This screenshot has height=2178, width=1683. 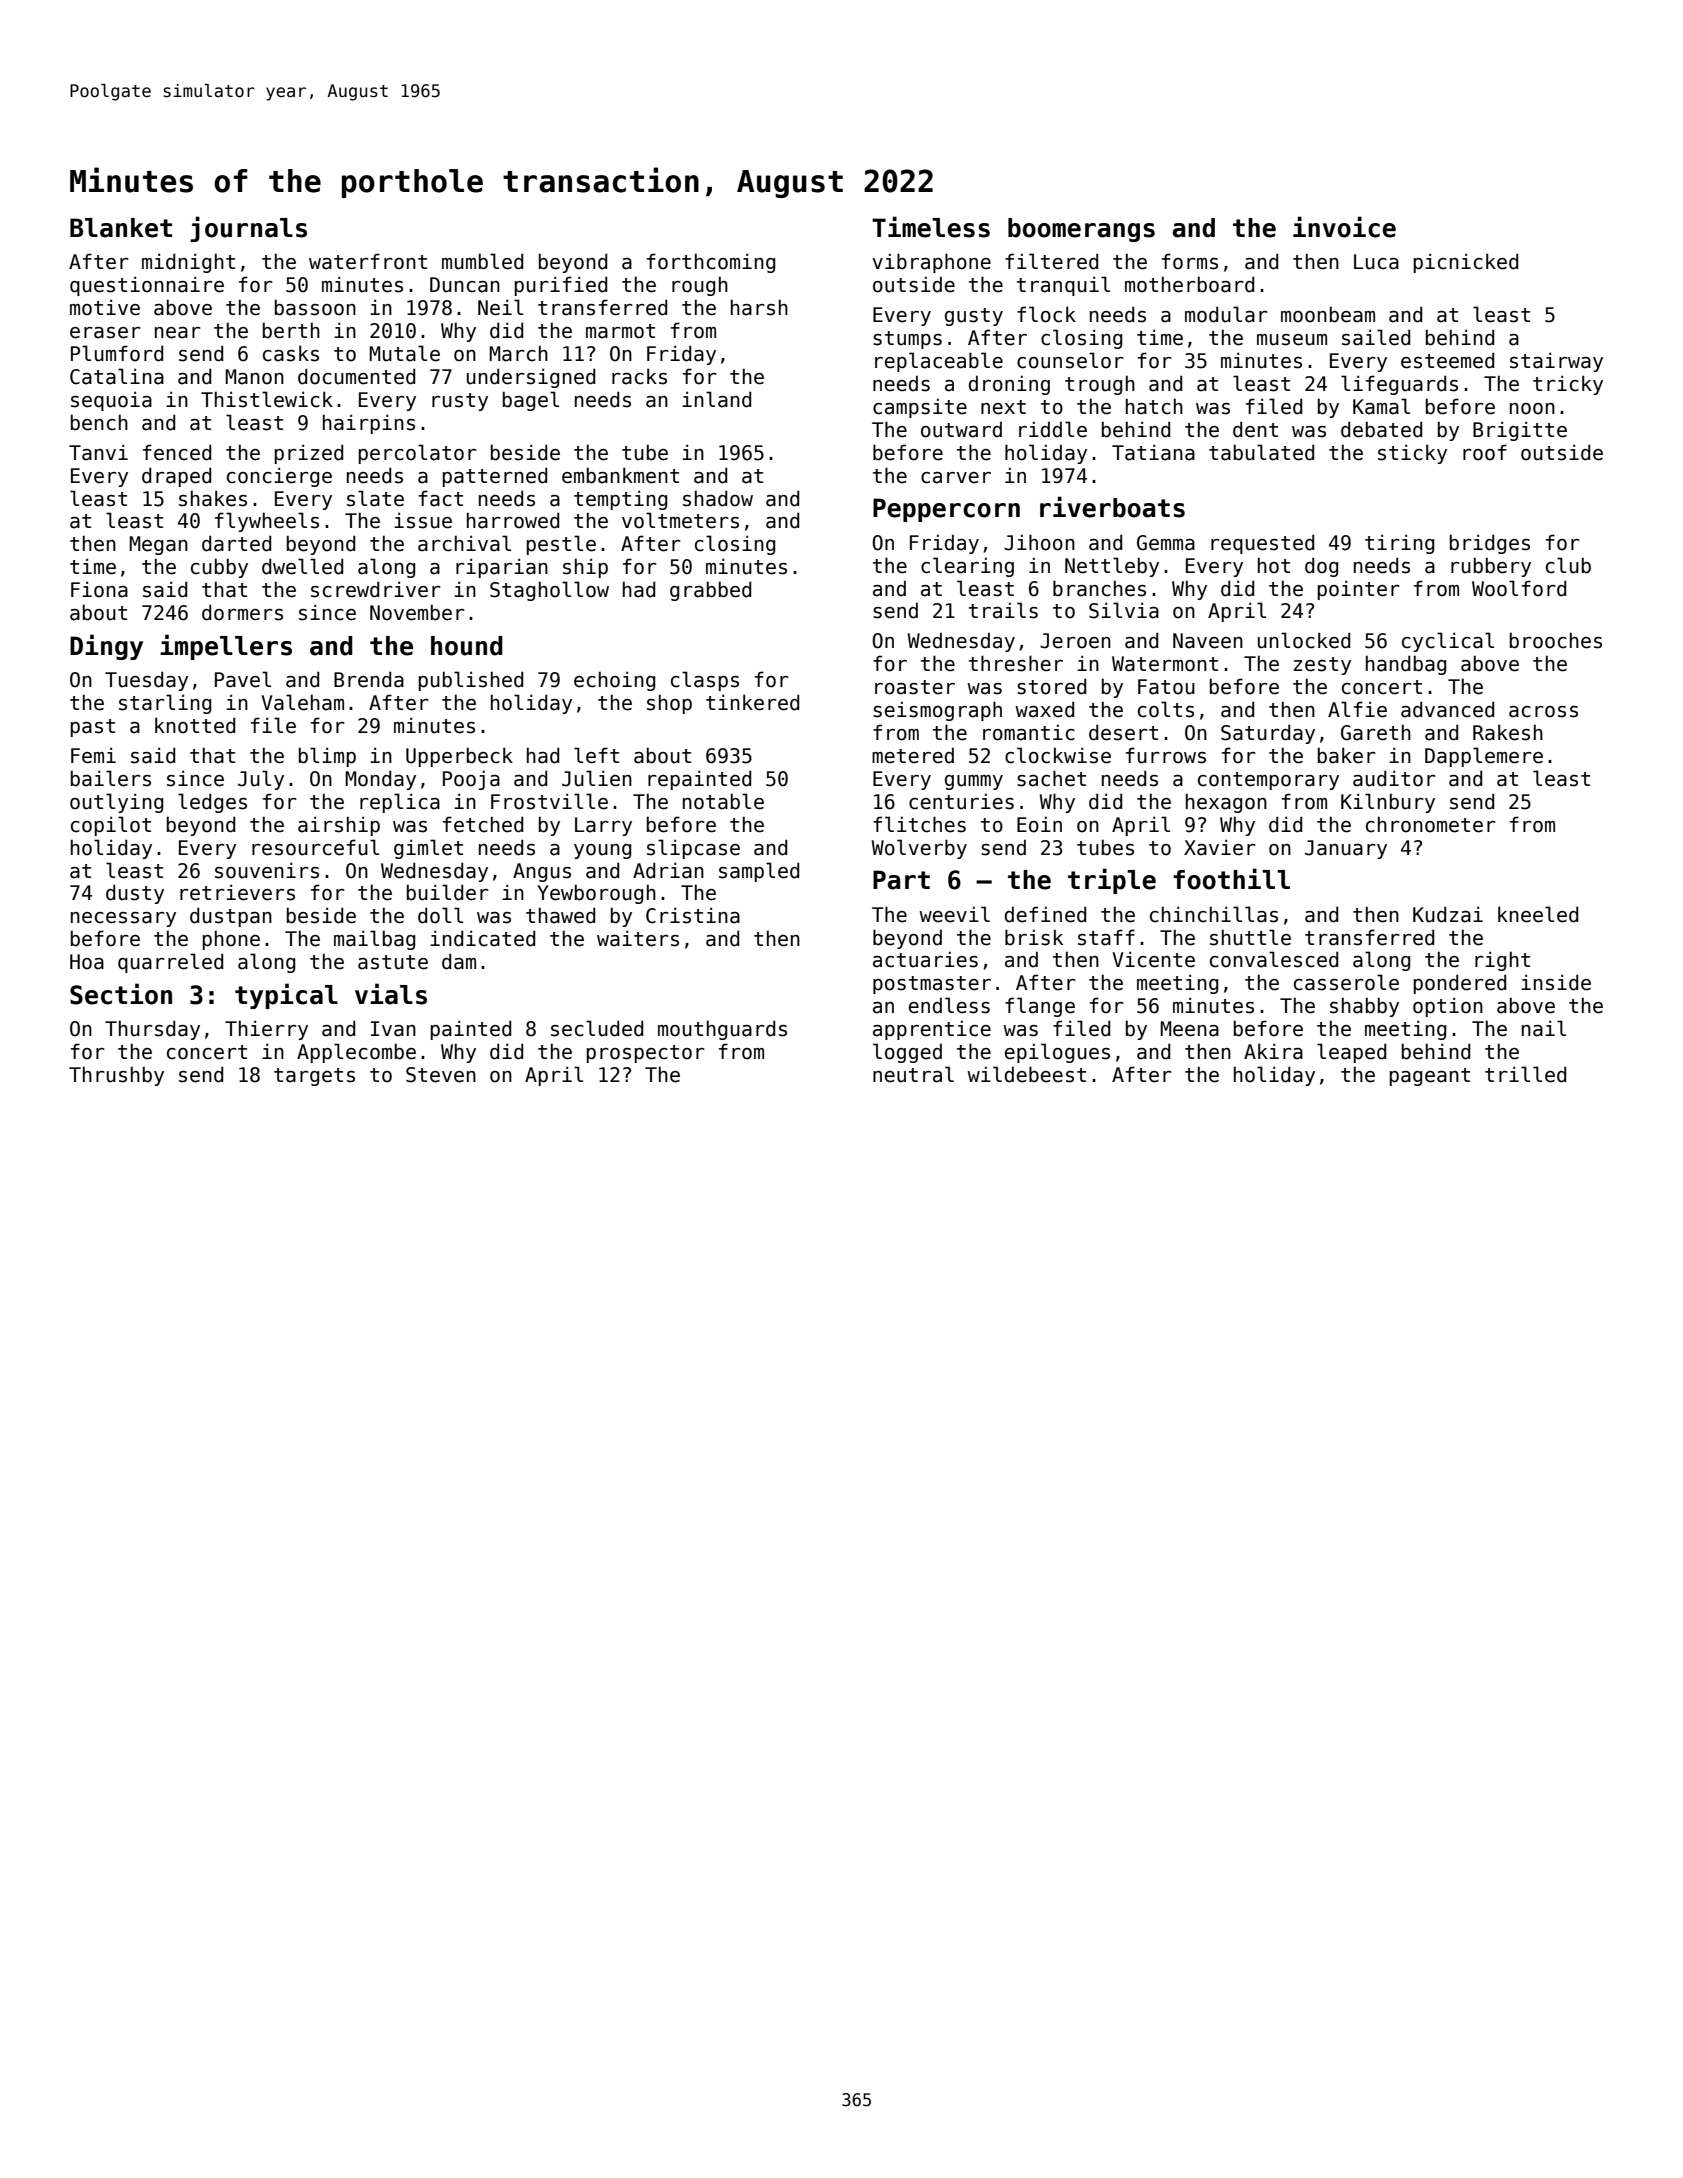 What do you see at coordinates (121, 228) in the screenshot?
I see `Blanket` at bounding box center [121, 228].
